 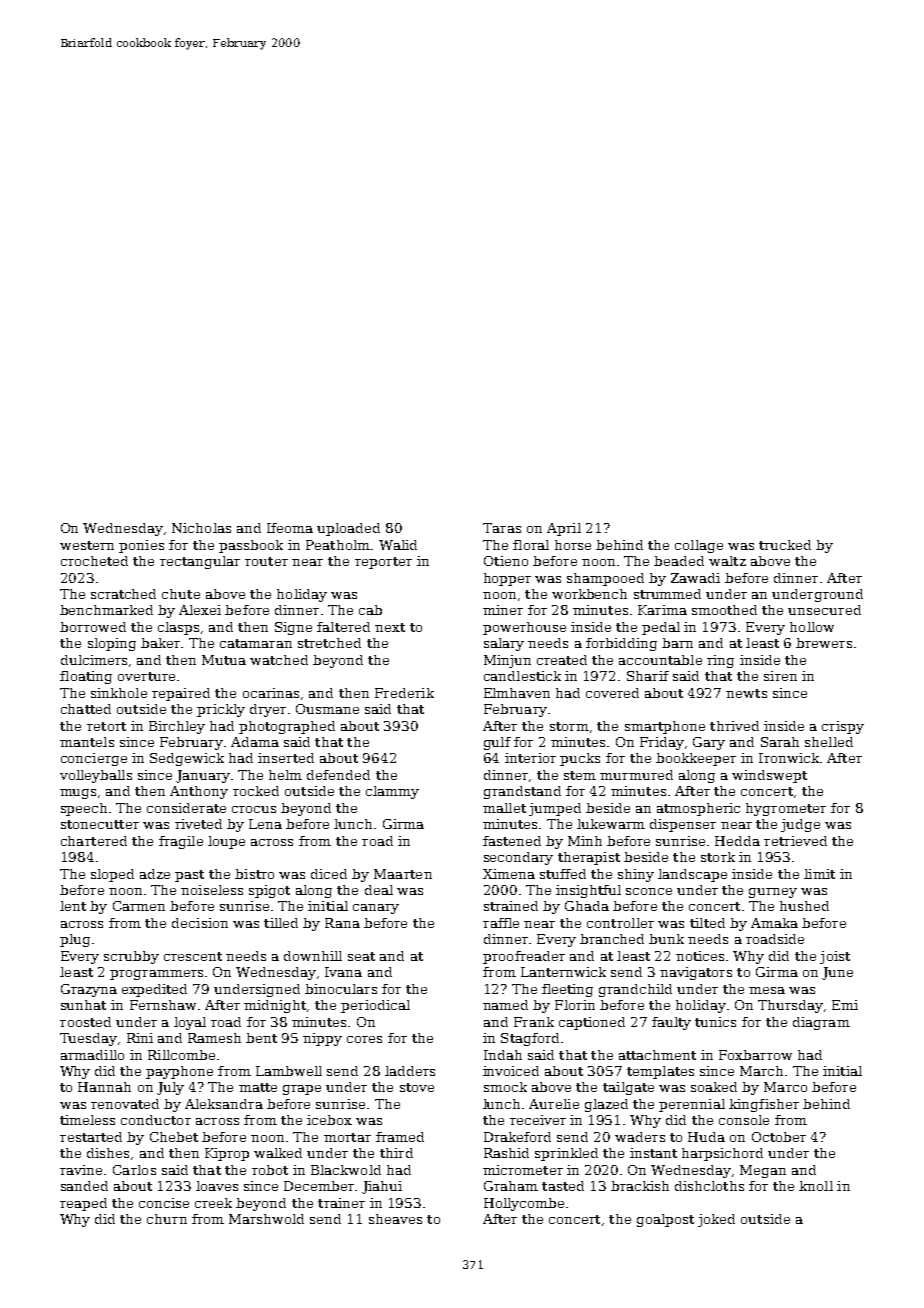 What do you see at coordinates (824, 610) in the screenshot?
I see `unsecured` at bounding box center [824, 610].
